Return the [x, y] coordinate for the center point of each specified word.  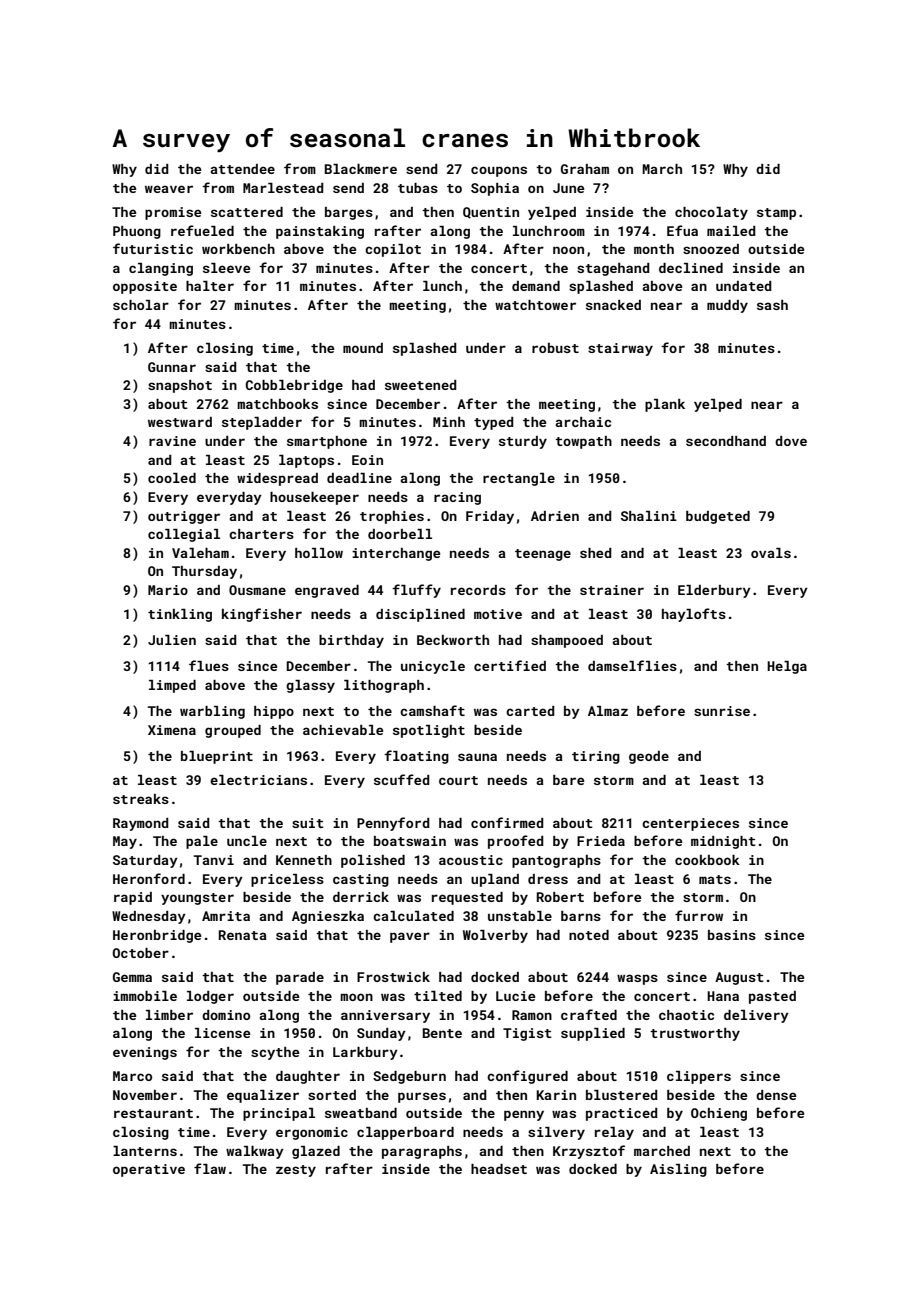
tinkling [180, 615]
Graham [585, 169]
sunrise [722, 711]
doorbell [400, 534]
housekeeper [314, 498]
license [222, 1033]
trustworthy [695, 1034]
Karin [556, 1095]
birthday [351, 641]
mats [715, 879]
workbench [238, 249]
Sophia [495, 189]
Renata [243, 935]
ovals [771, 553]
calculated [413, 916]
